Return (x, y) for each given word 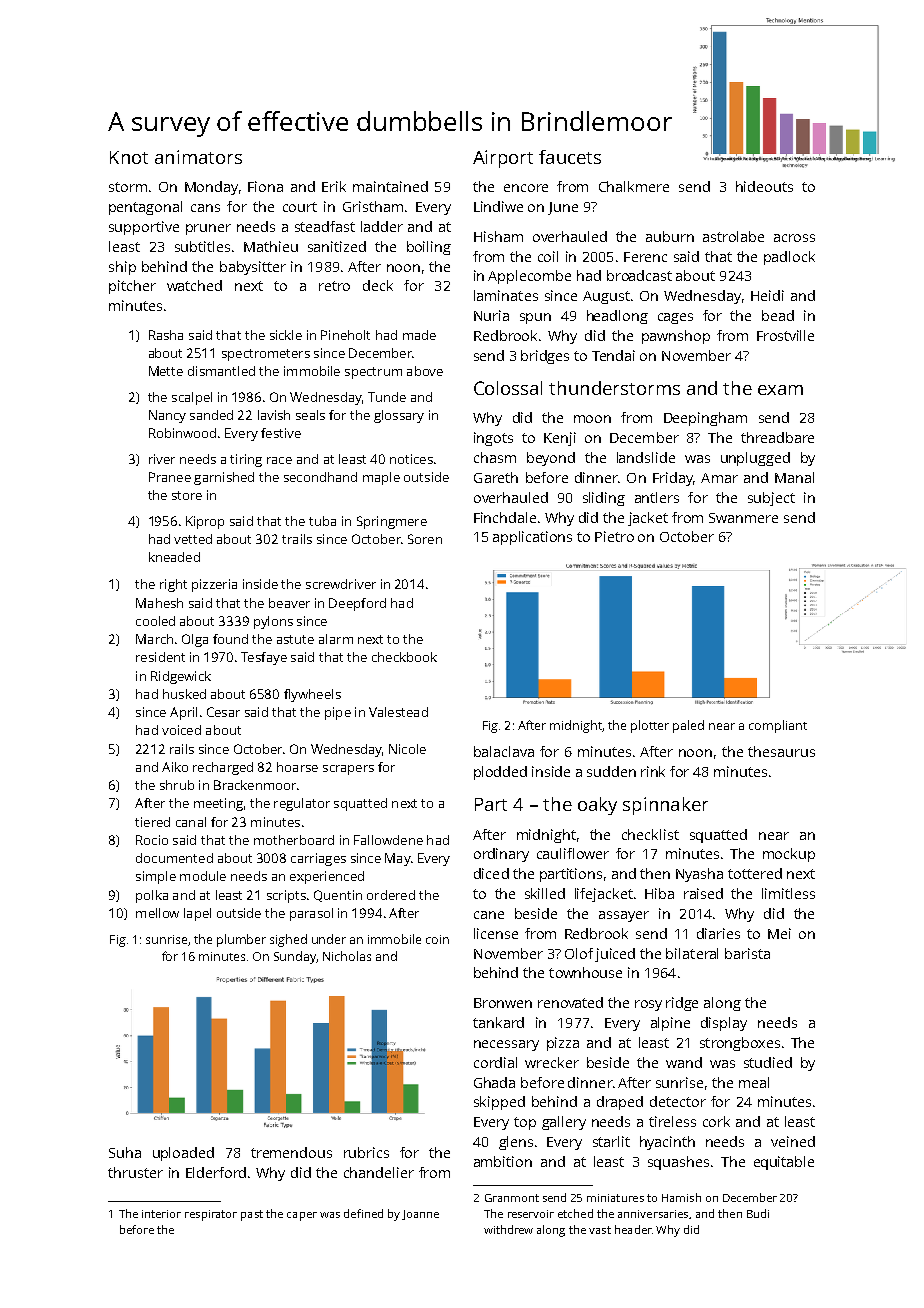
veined (793, 1141)
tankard (498, 1022)
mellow (157, 913)
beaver (289, 603)
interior (161, 1214)
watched (194, 285)
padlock (789, 258)
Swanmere (743, 518)
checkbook (404, 657)
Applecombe (529, 277)
